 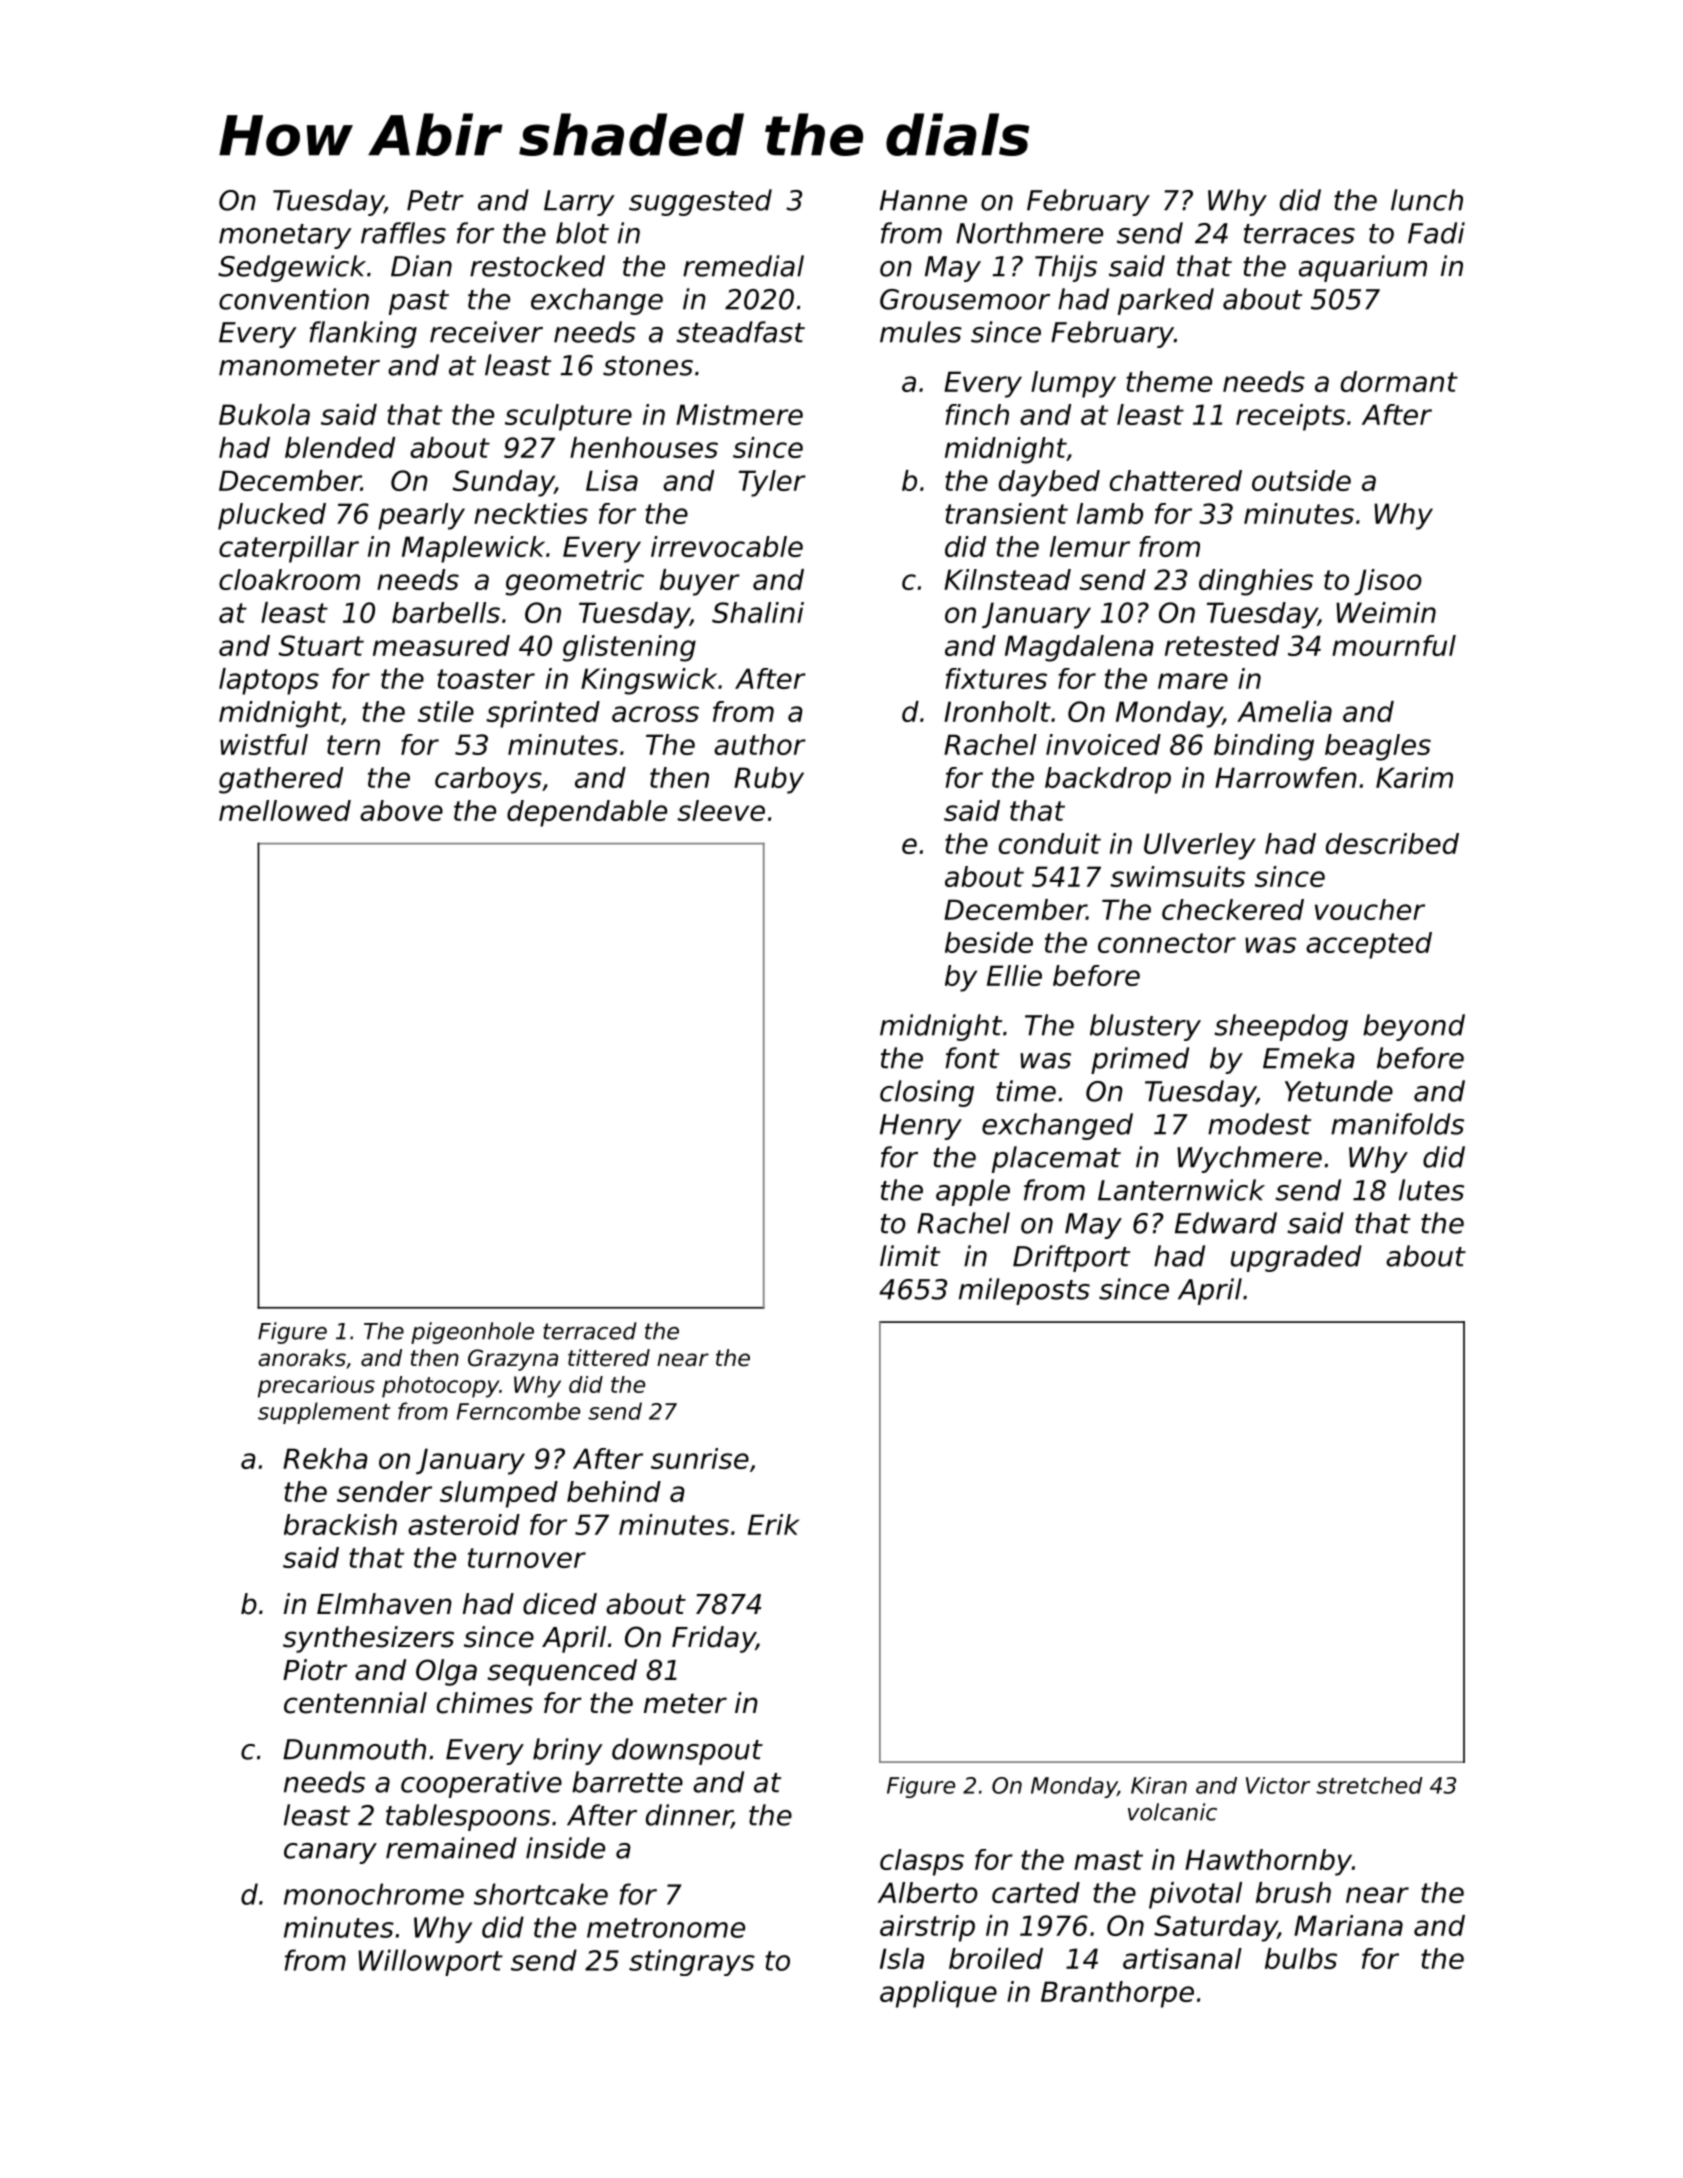 What do you see at coordinates (315, 1670) in the document?
I see `Piotr` at bounding box center [315, 1670].
